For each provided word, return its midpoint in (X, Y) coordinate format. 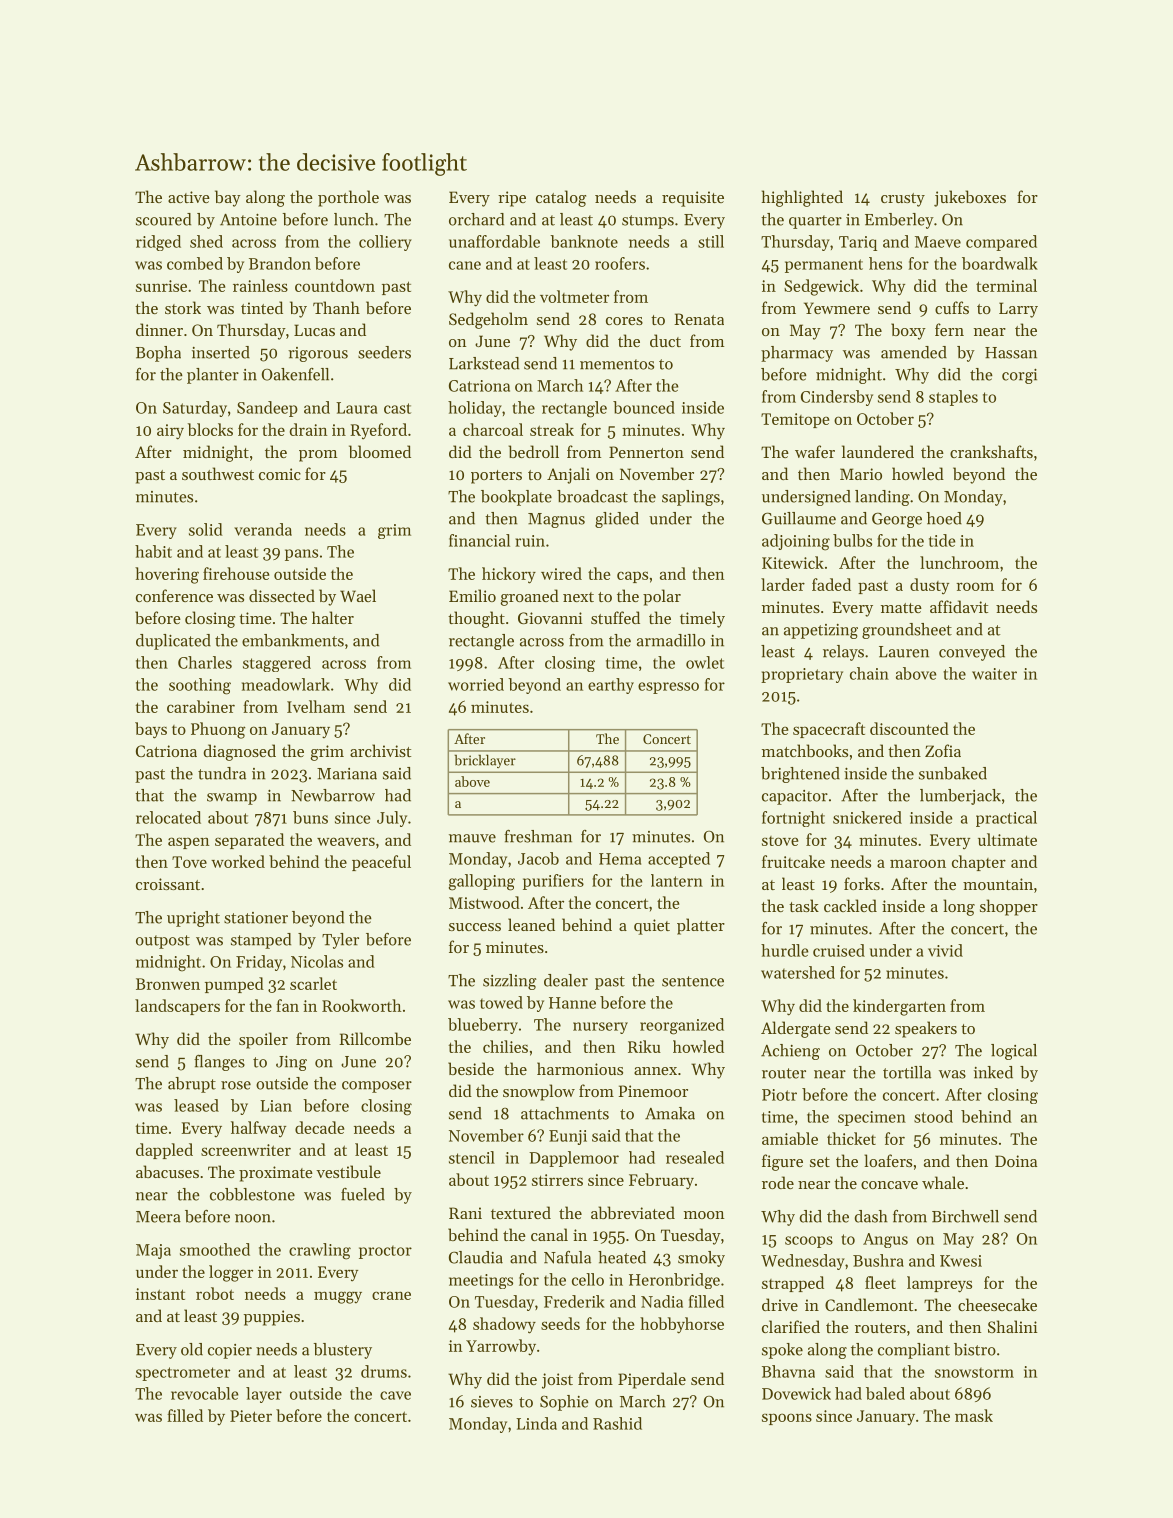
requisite (693, 199)
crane (391, 1295)
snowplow (539, 1092)
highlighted (802, 198)
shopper (1009, 907)
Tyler (340, 941)
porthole (348, 198)
